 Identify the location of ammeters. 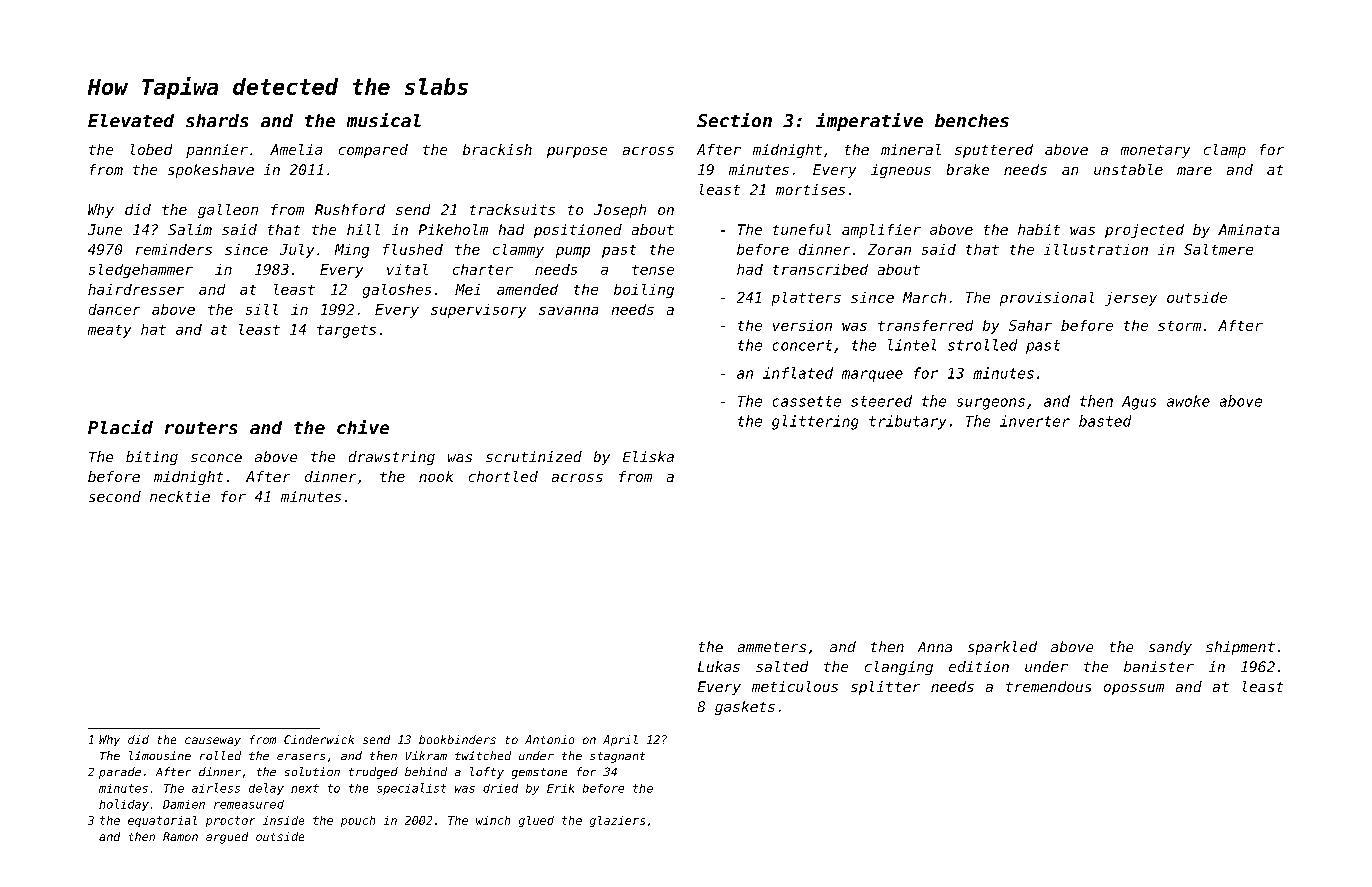
(772, 647).
